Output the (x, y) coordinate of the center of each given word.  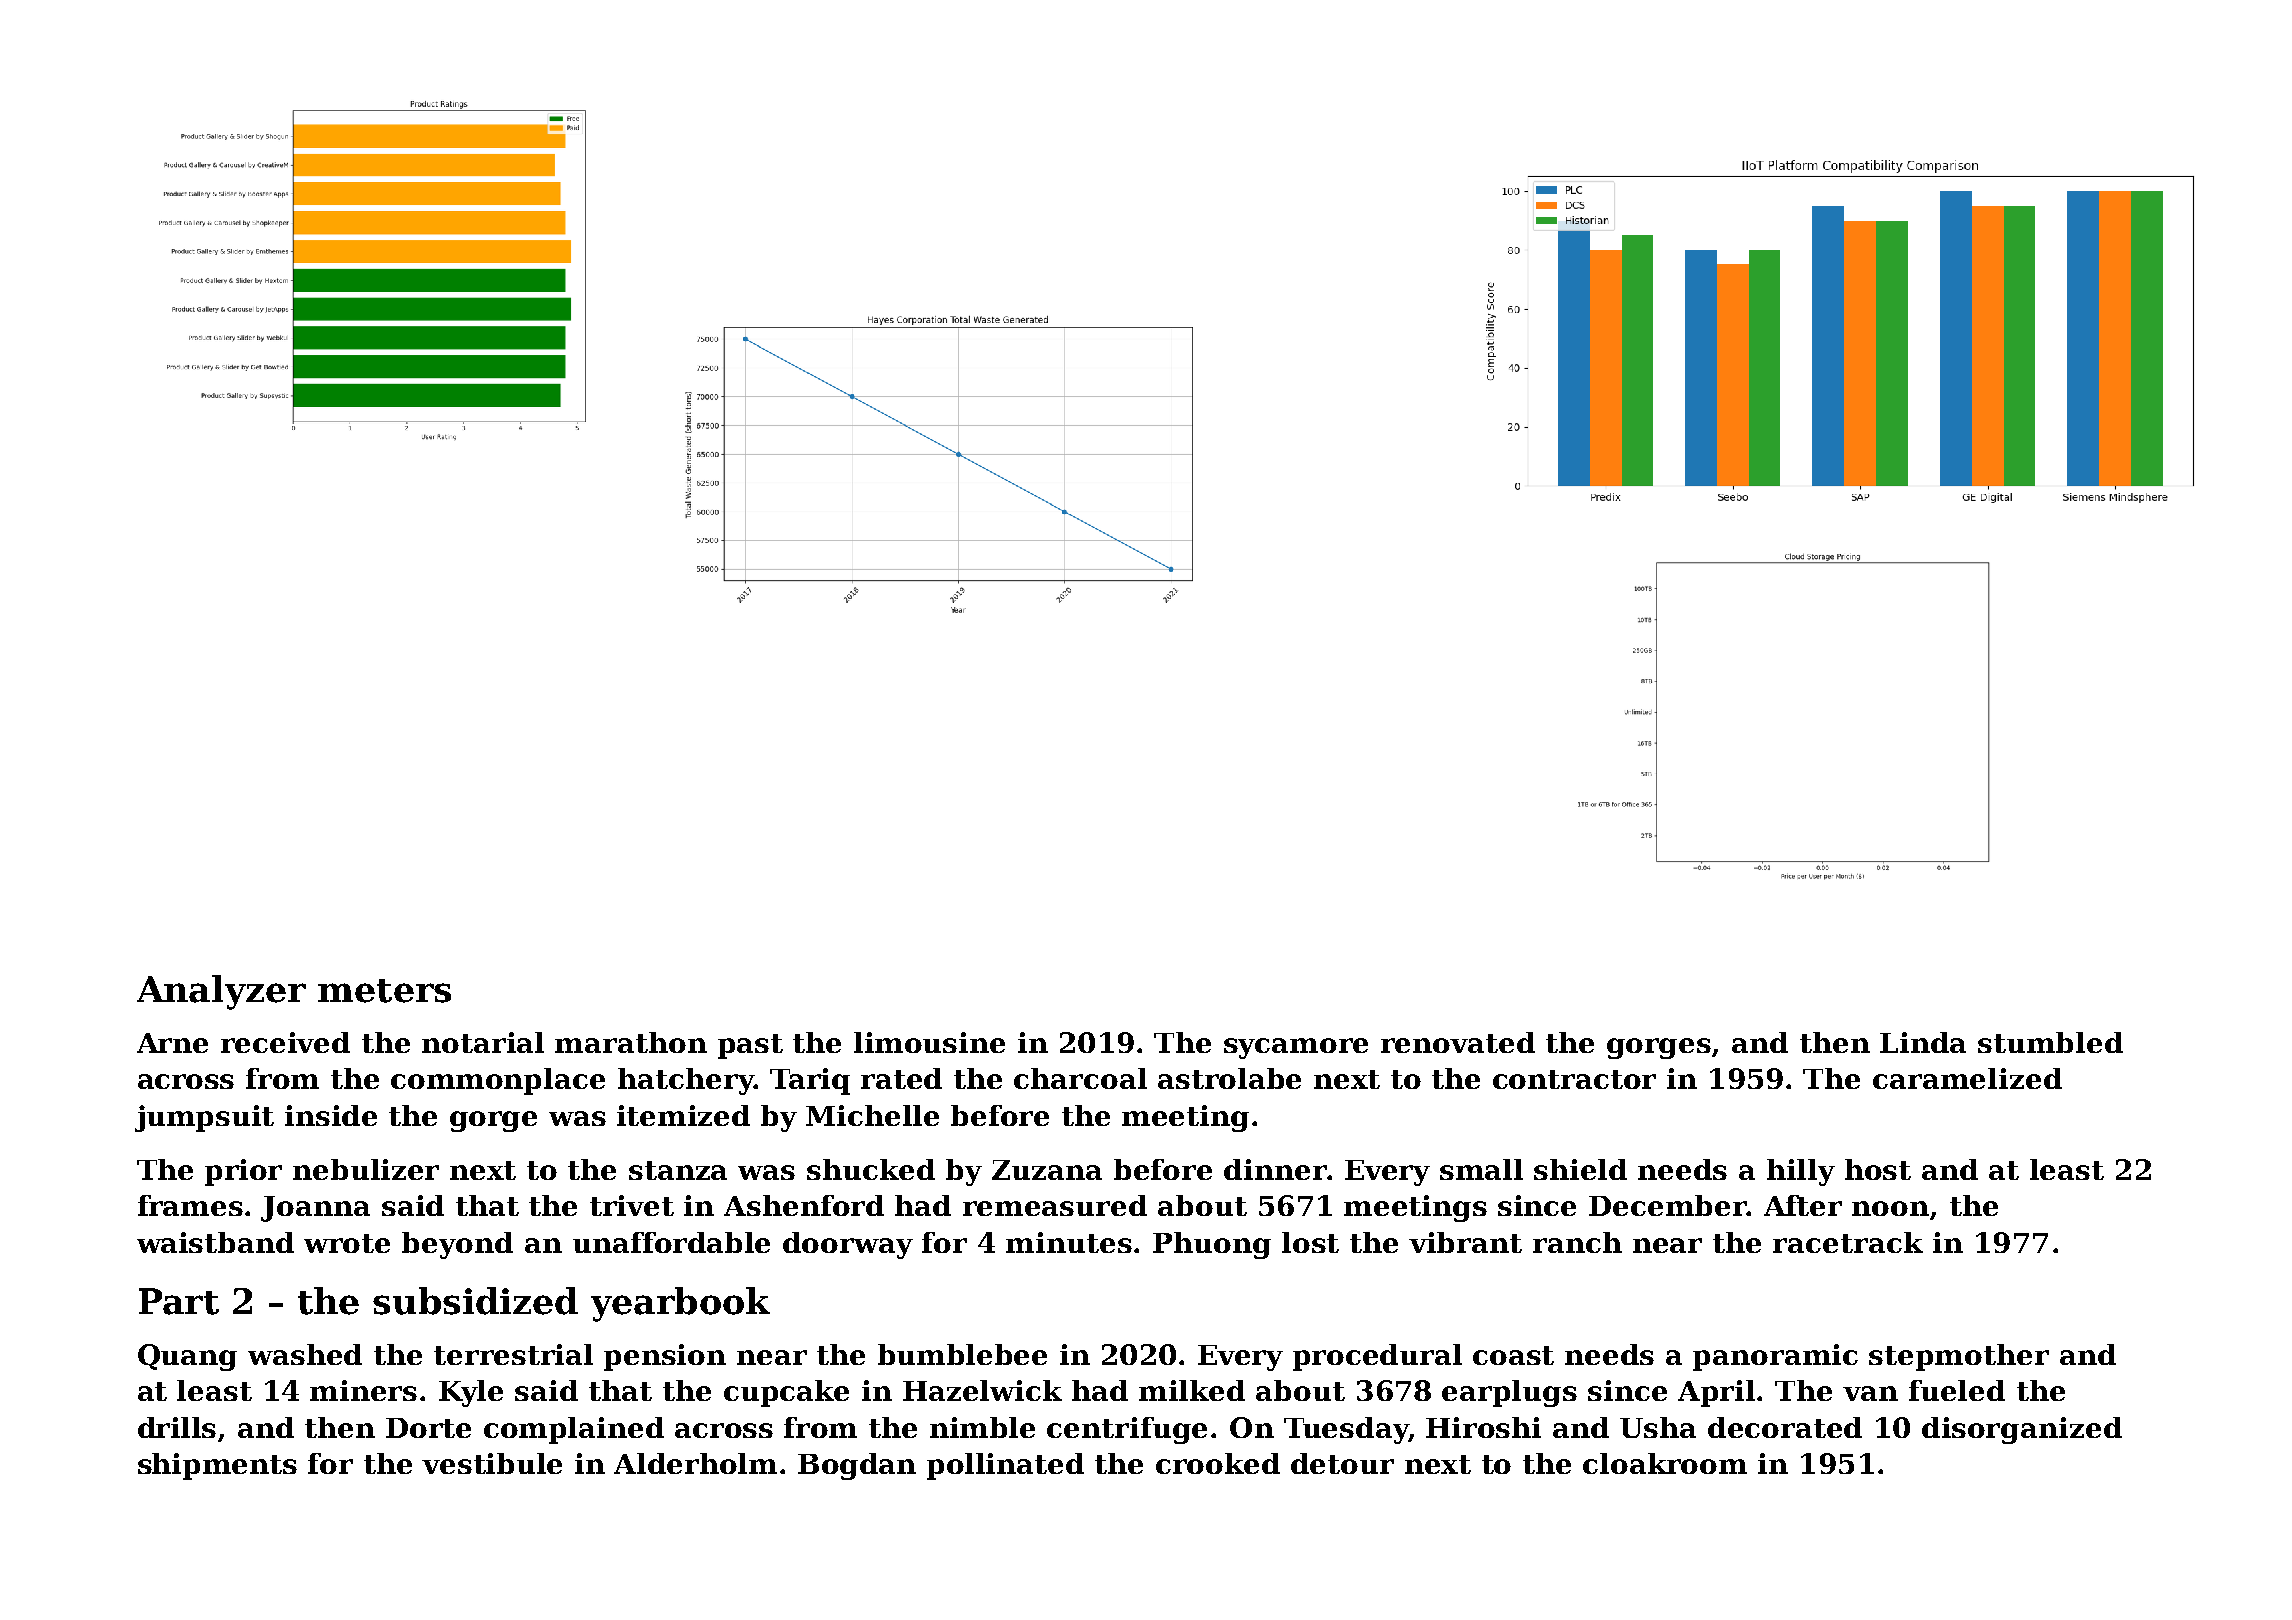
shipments (217, 1466)
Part (179, 1301)
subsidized (475, 1301)
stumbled (2050, 1042)
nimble (982, 1427)
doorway (848, 1245)
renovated (1458, 1042)
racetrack (1848, 1242)
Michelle (872, 1115)
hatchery (686, 1081)
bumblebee (962, 1354)
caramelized (1967, 1078)
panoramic (1775, 1357)
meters (384, 991)
